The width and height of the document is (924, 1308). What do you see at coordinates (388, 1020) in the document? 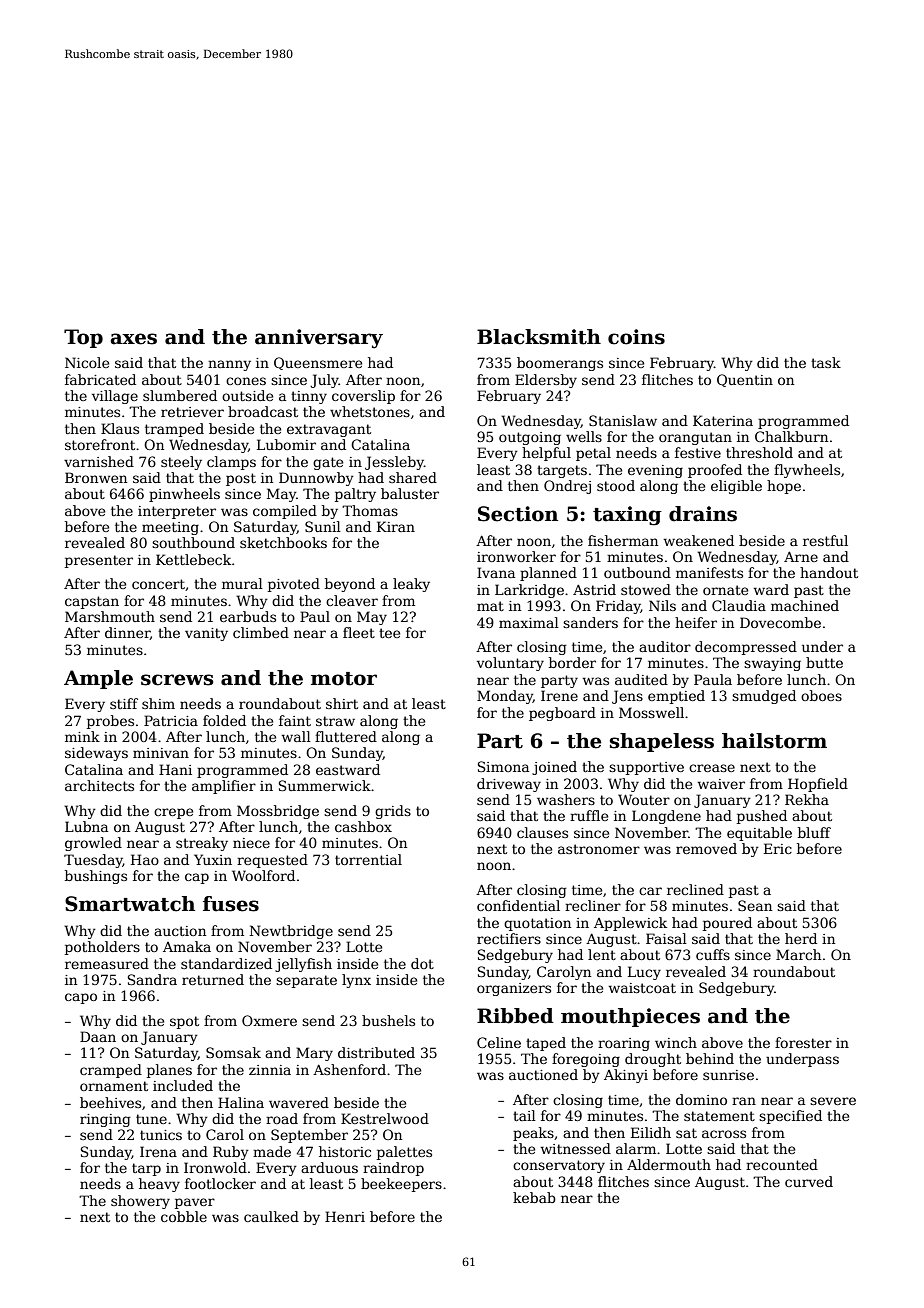
I see `bushels` at bounding box center [388, 1020].
